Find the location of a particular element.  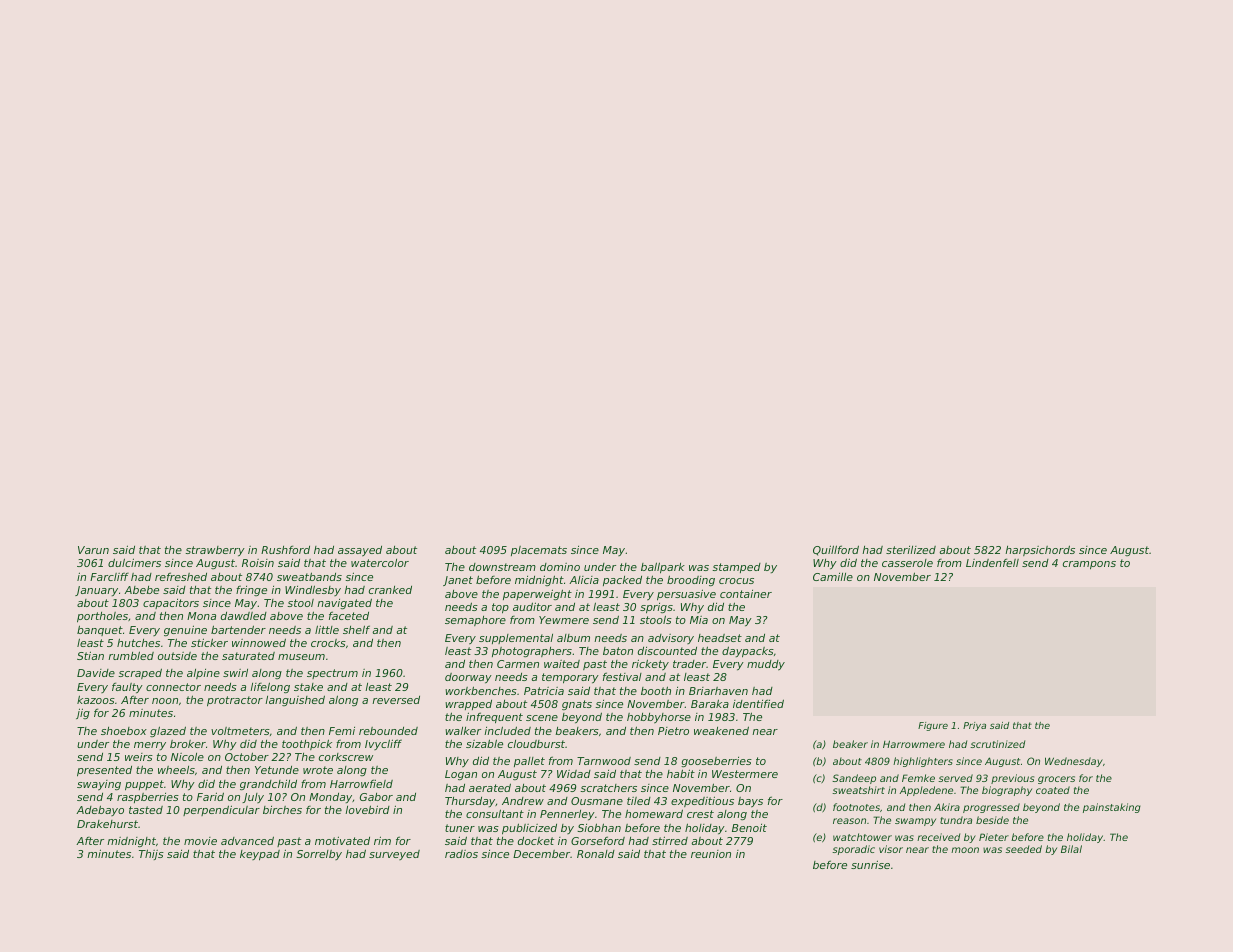

Femi is located at coordinates (342, 731).
